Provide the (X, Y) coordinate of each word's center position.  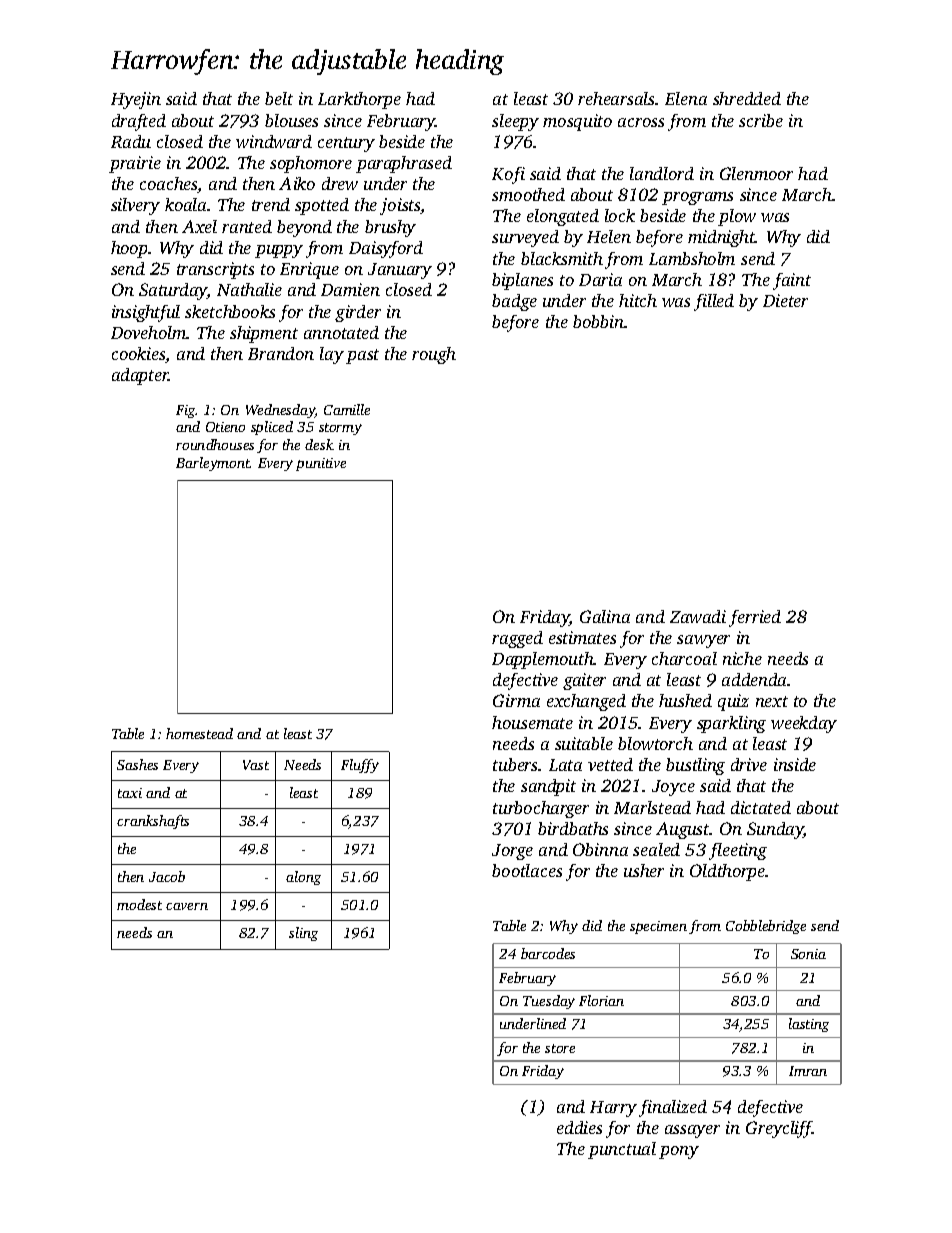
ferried (755, 618)
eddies (579, 1127)
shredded (747, 98)
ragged (517, 639)
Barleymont (213, 464)
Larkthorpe (359, 100)
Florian (601, 1000)
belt (279, 98)
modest (139, 904)
